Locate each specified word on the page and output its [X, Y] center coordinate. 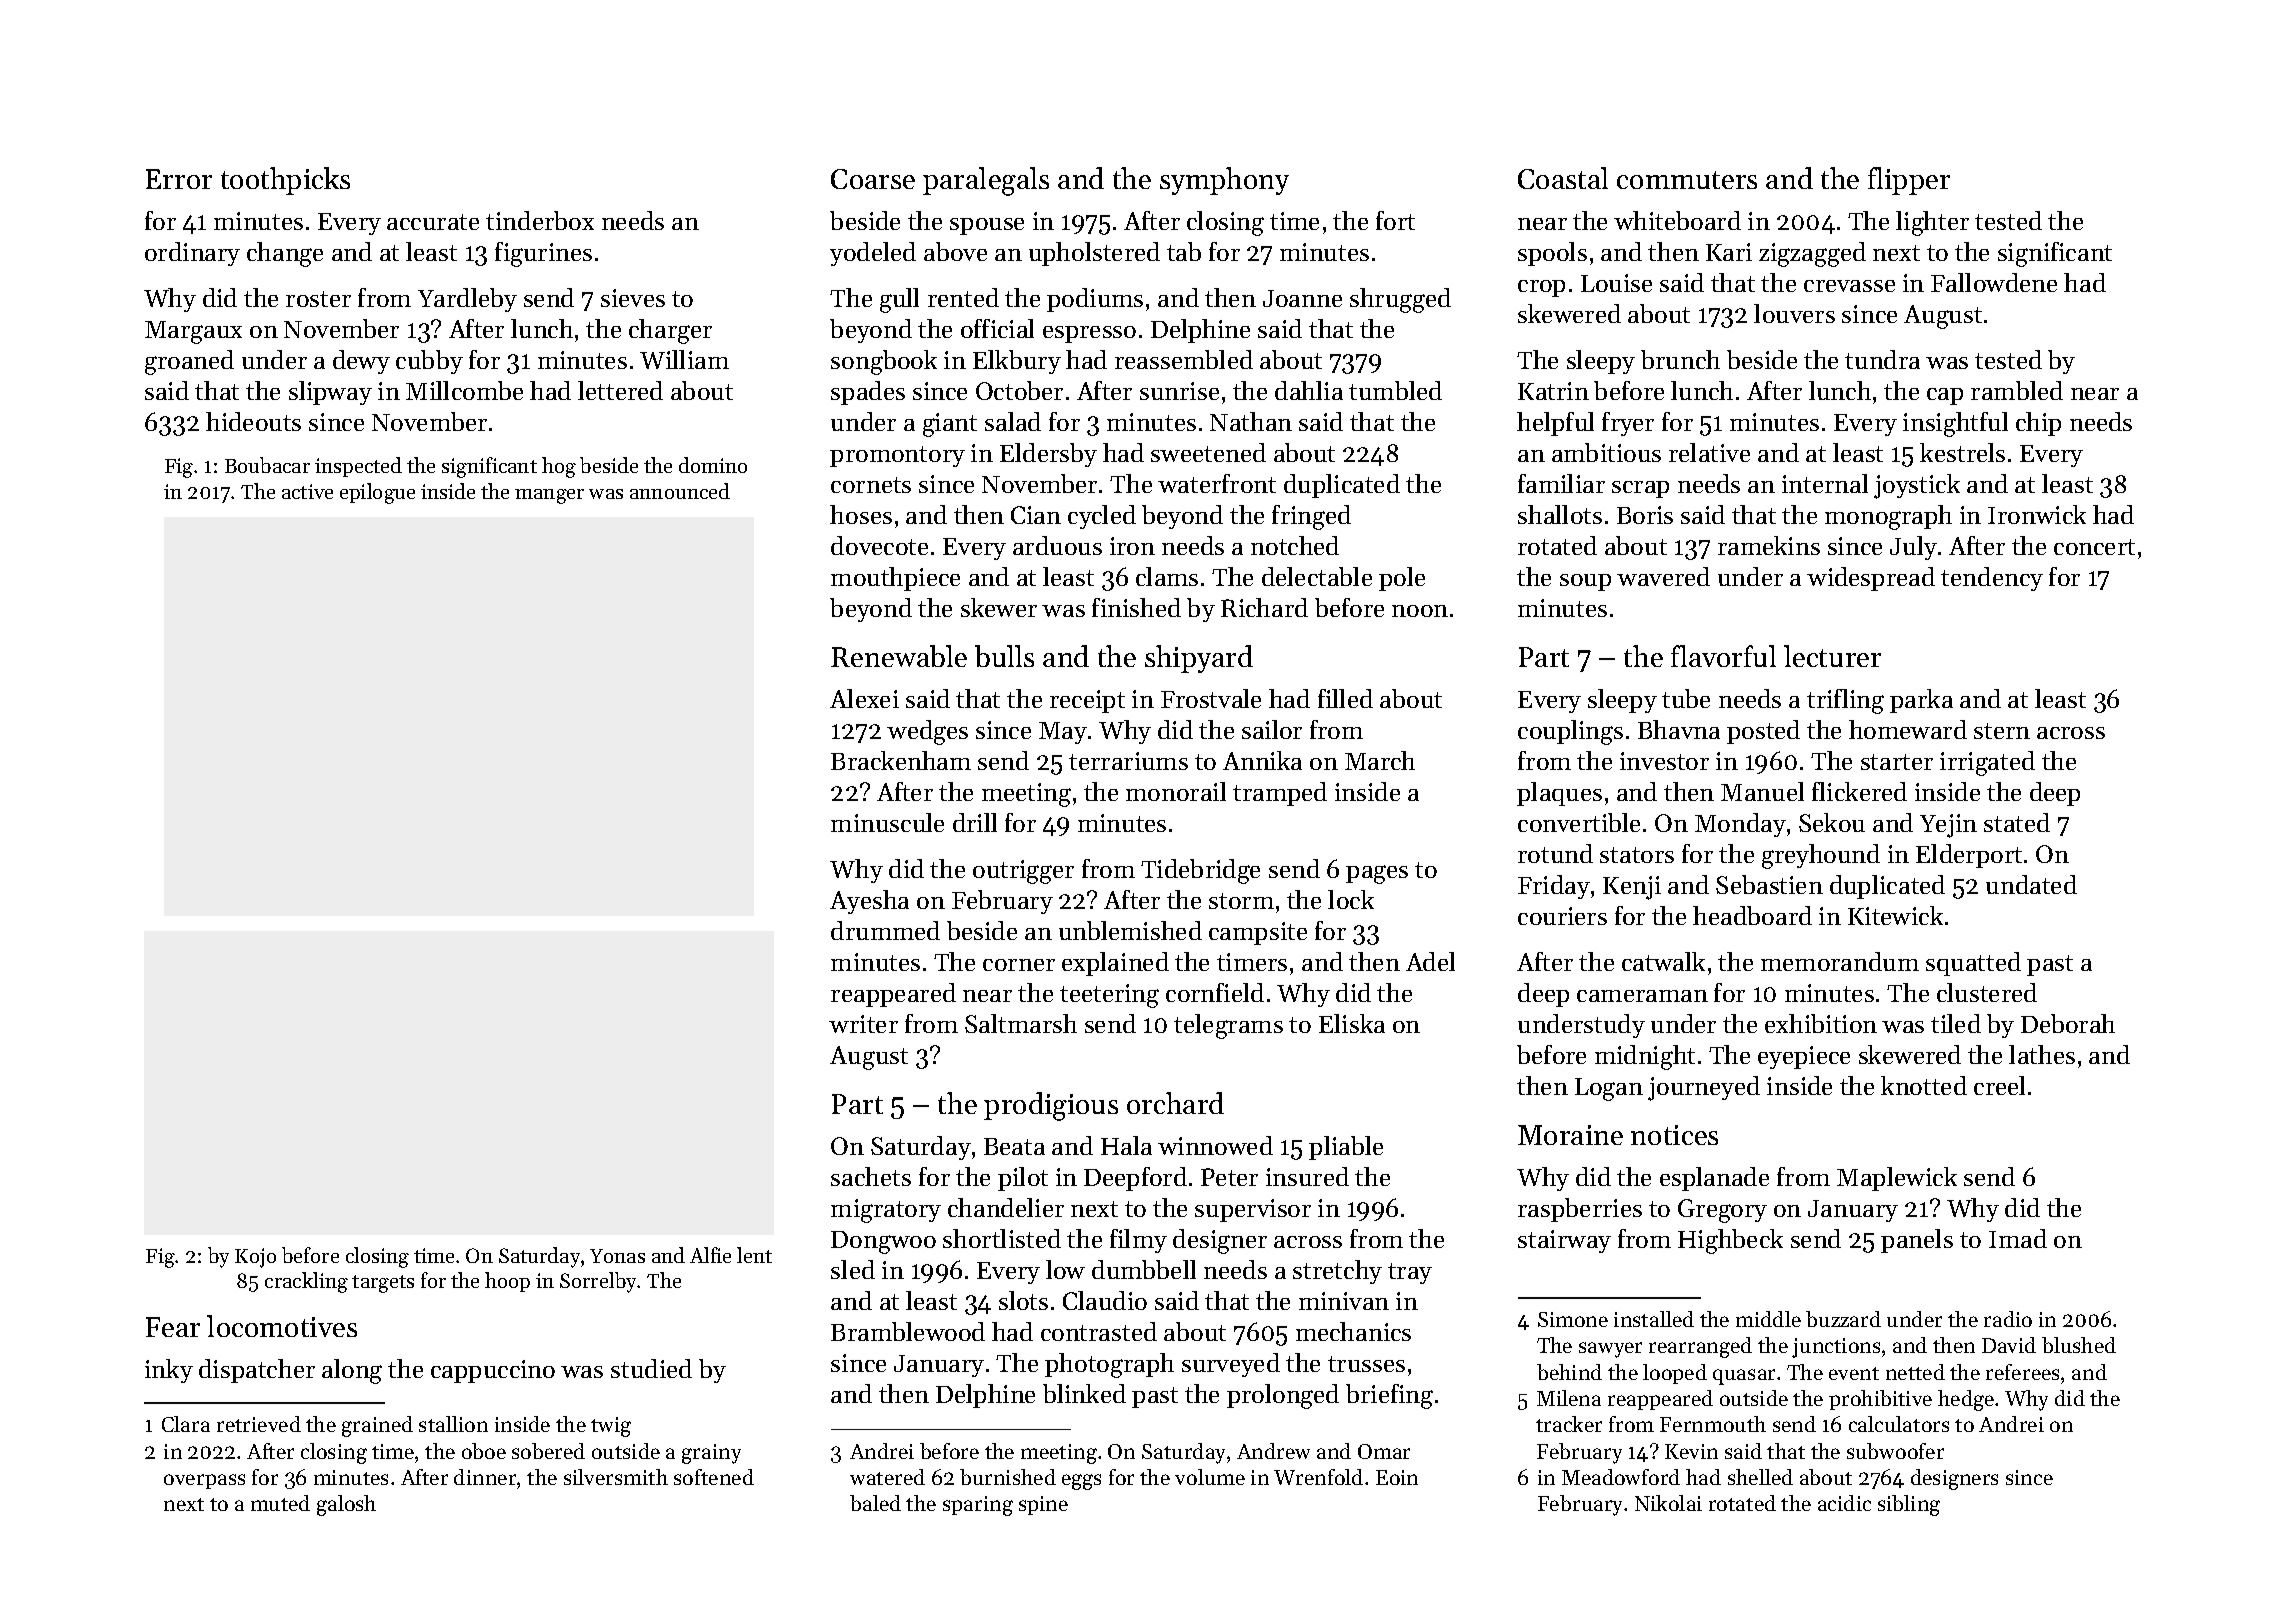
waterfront [1217, 483]
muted [280, 1503]
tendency [1992, 579]
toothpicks [285, 181]
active [307, 491]
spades [868, 393]
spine [1043, 1505]
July [1913, 548]
